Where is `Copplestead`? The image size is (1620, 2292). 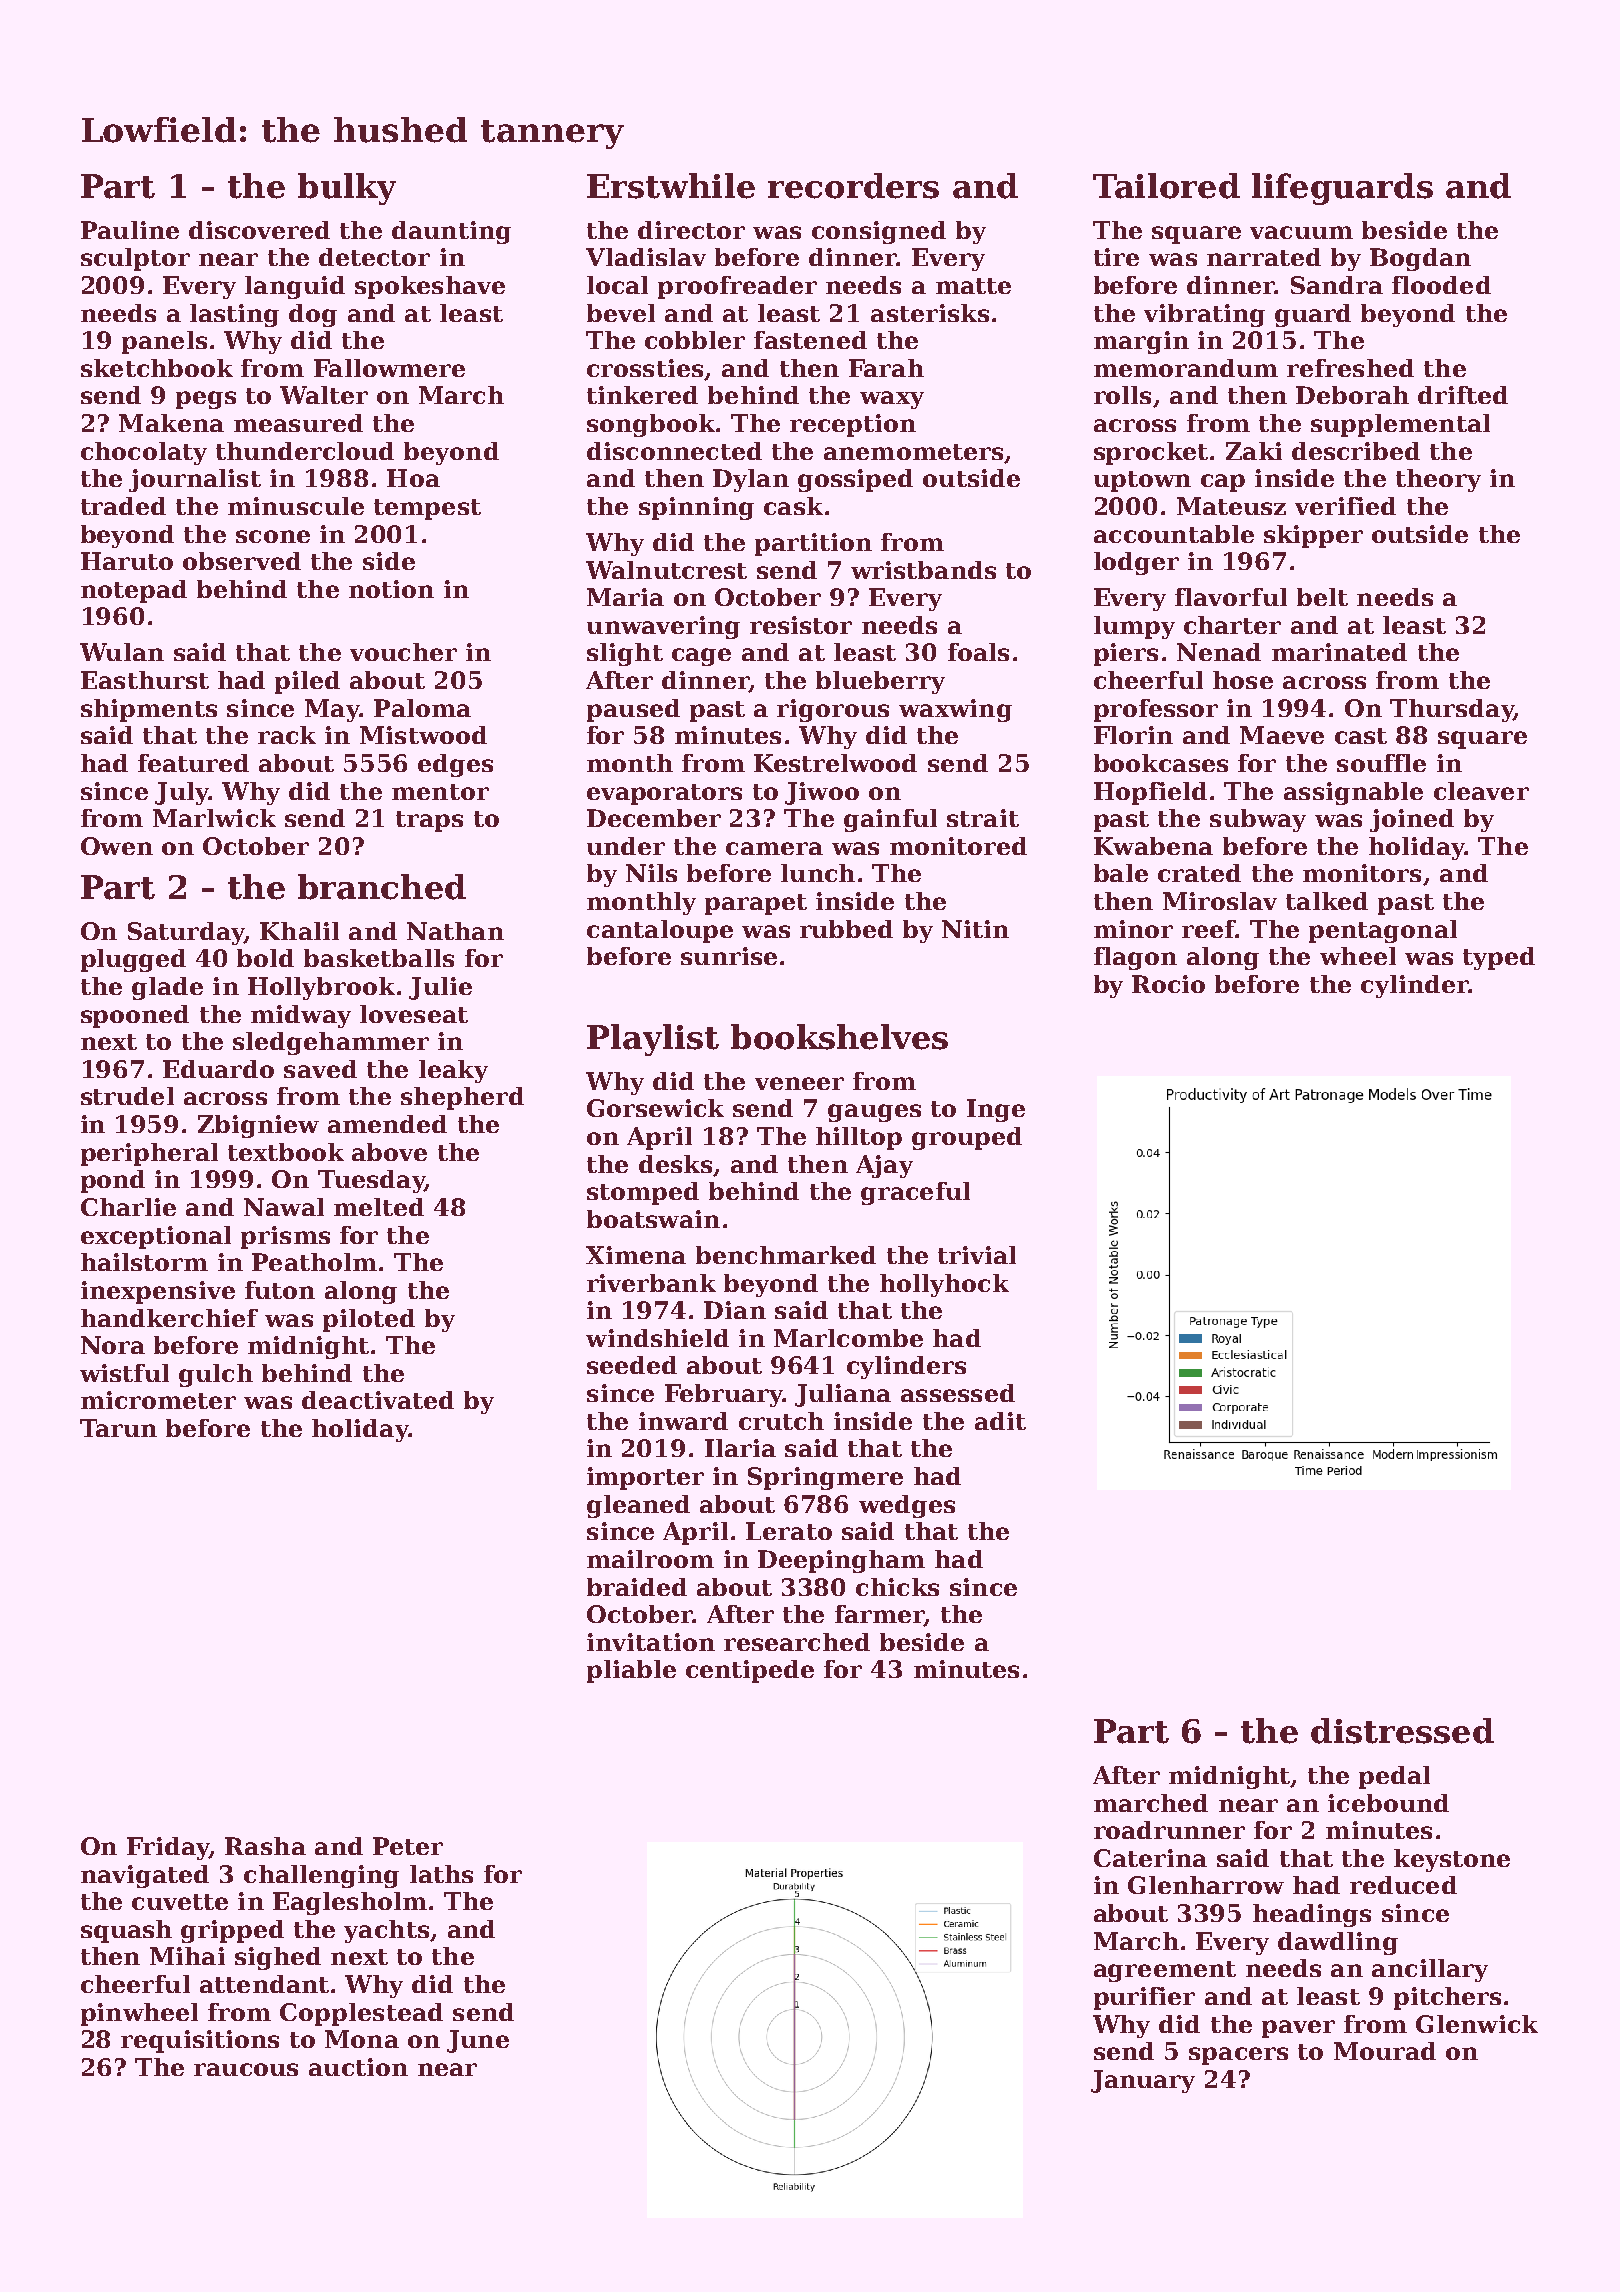 Copplestead is located at coordinates (361, 2014).
